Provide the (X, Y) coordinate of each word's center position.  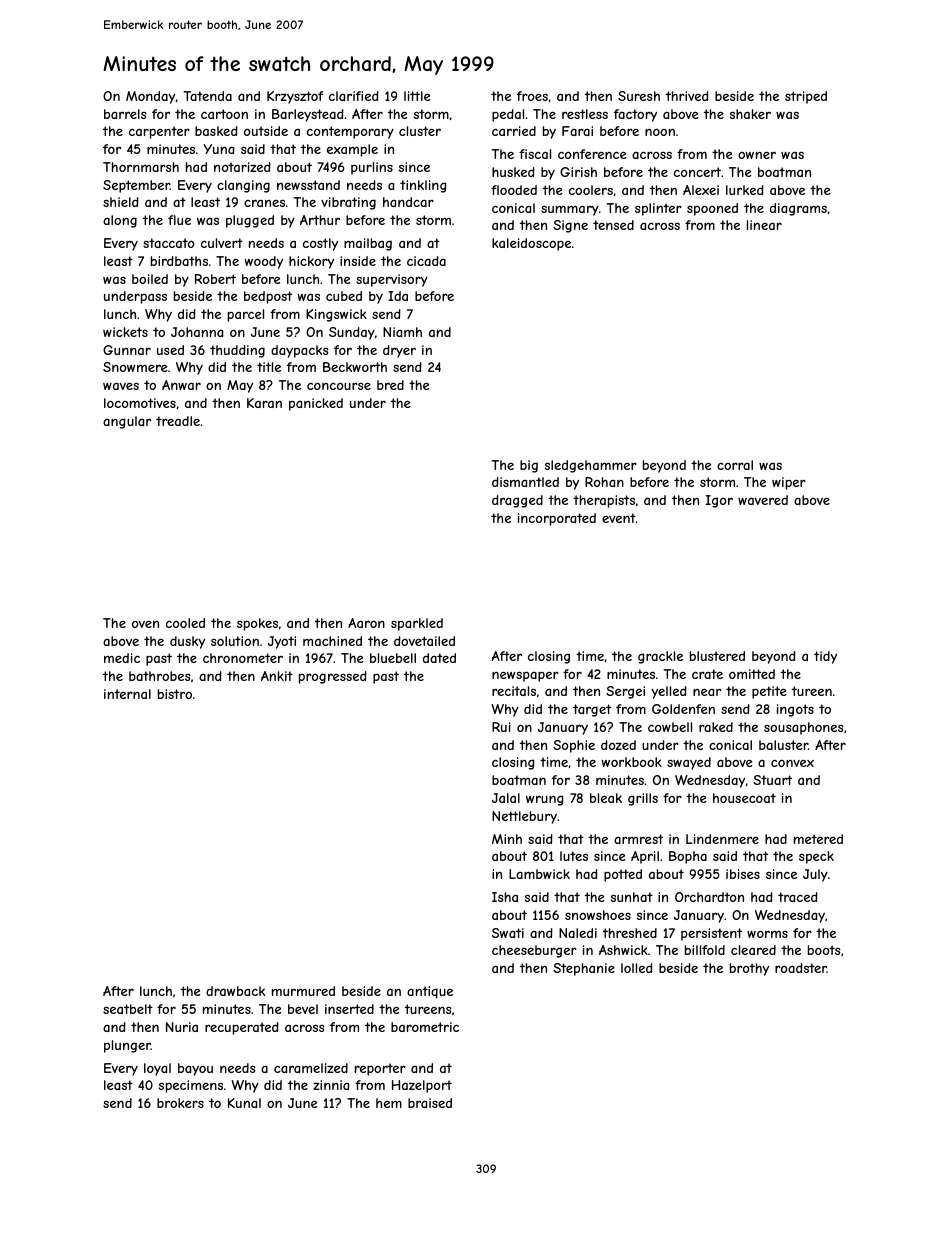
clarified (354, 96)
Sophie (574, 746)
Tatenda (208, 96)
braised (430, 1103)
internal (127, 694)
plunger (127, 1046)
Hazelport (422, 1086)
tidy (825, 657)
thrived (687, 96)
